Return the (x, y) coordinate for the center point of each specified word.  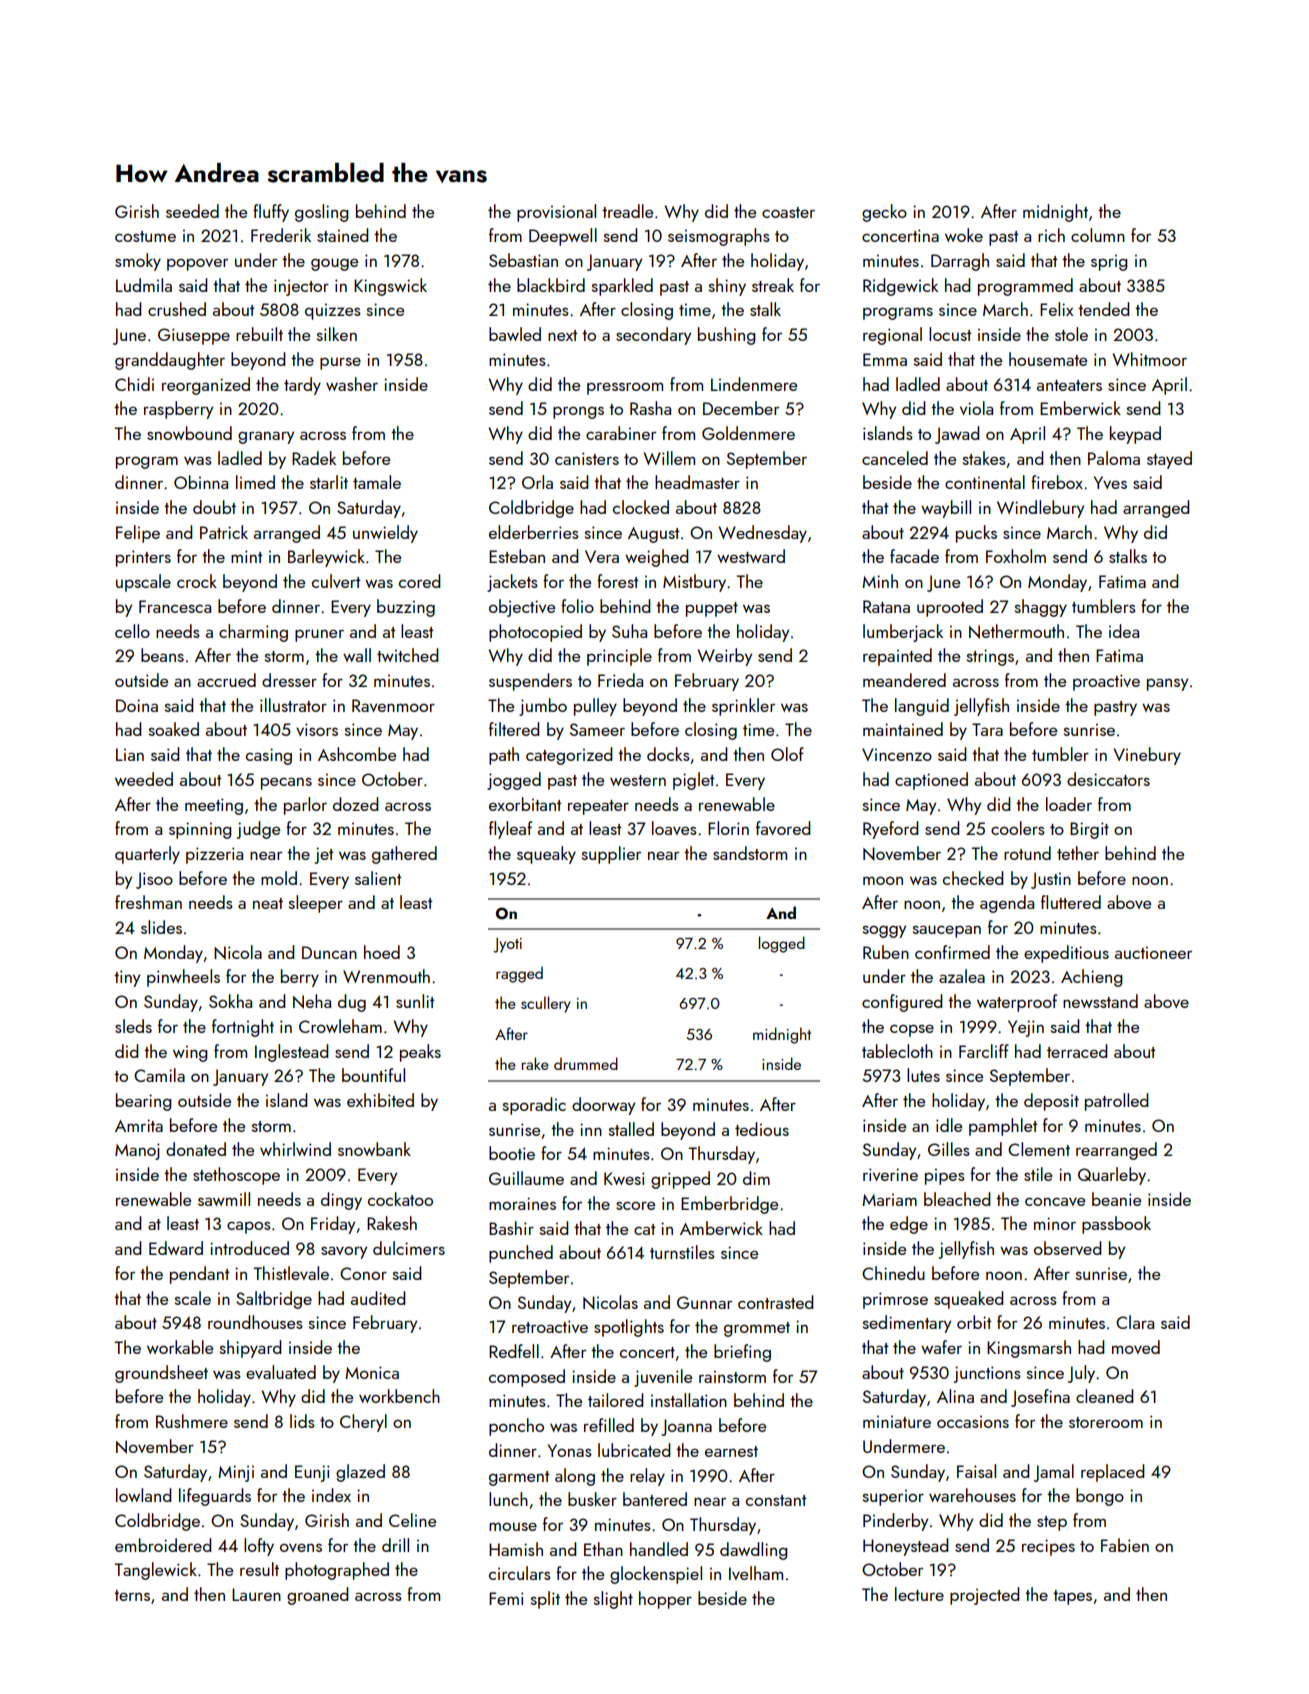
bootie (512, 1153)
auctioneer (1153, 953)
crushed (177, 309)
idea (1124, 631)
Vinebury (1147, 756)
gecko (884, 213)
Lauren (256, 1594)
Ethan (603, 1549)
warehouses (972, 1495)
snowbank (374, 1149)
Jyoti (507, 945)
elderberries (534, 532)
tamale (377, 482)
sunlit (415, 1001)
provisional (556, 213)
